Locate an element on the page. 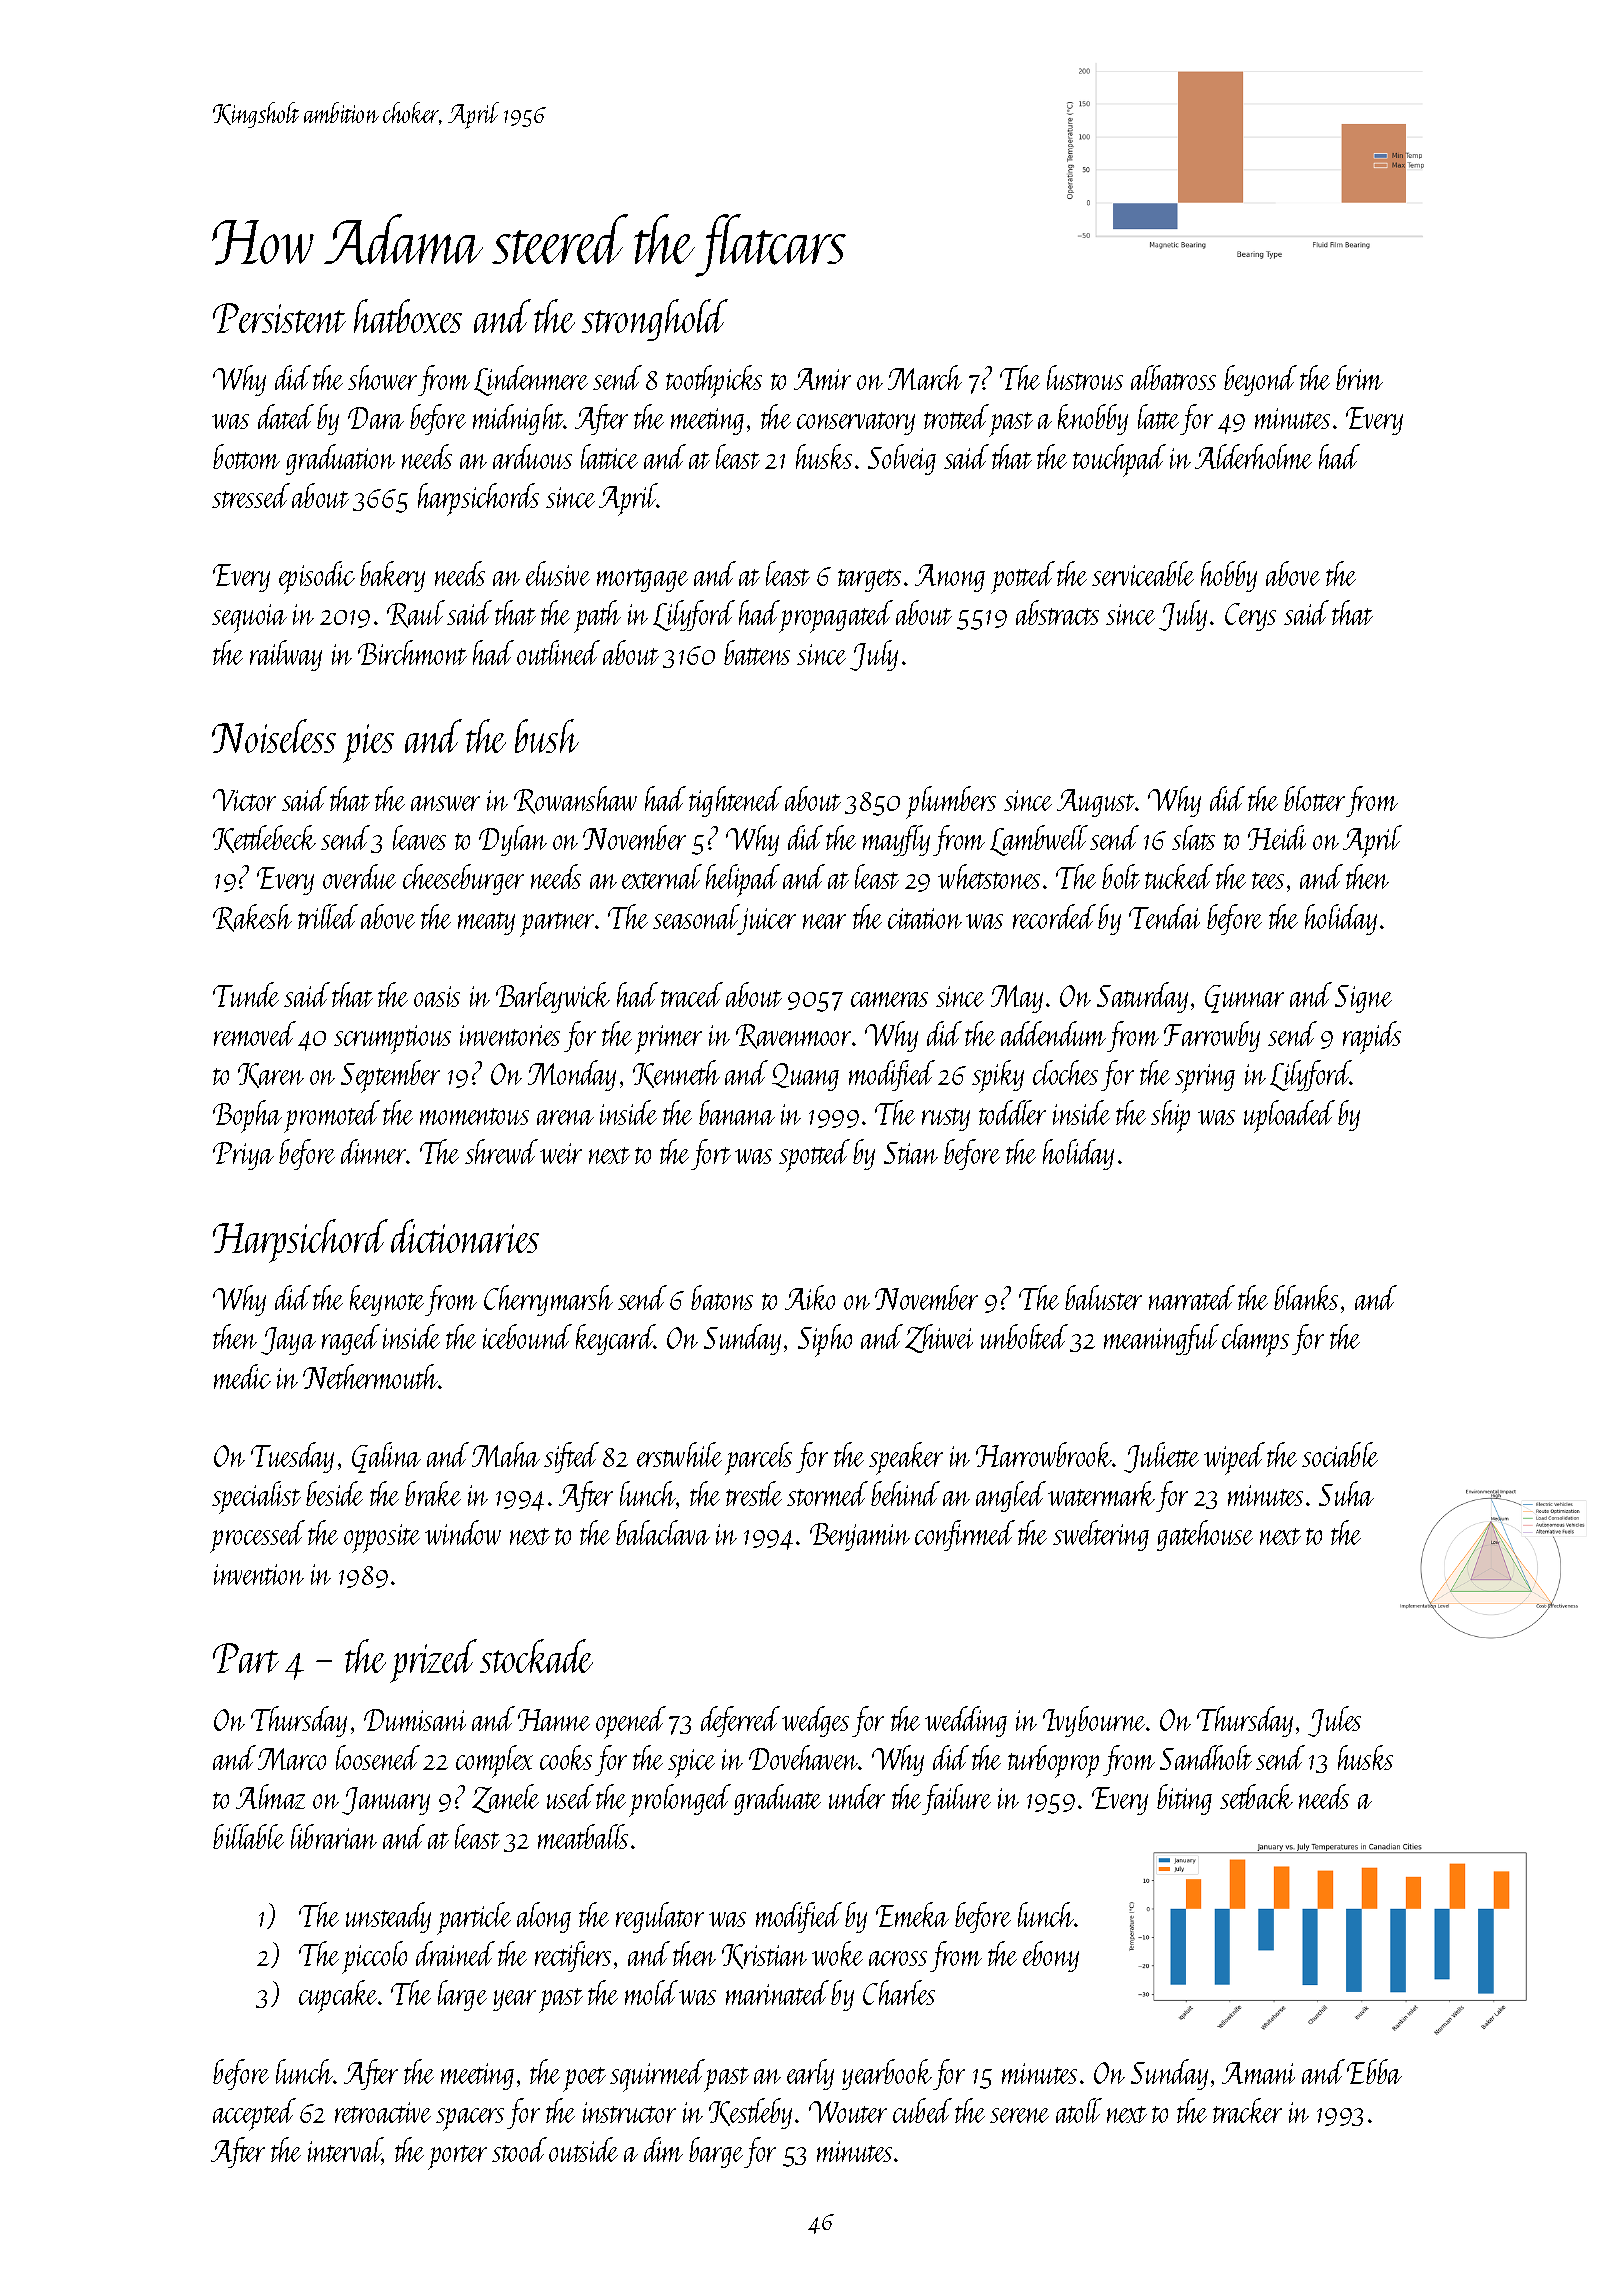 This document has height=2292, width=1620. balaclava is located at coordinates (663, 1532).
